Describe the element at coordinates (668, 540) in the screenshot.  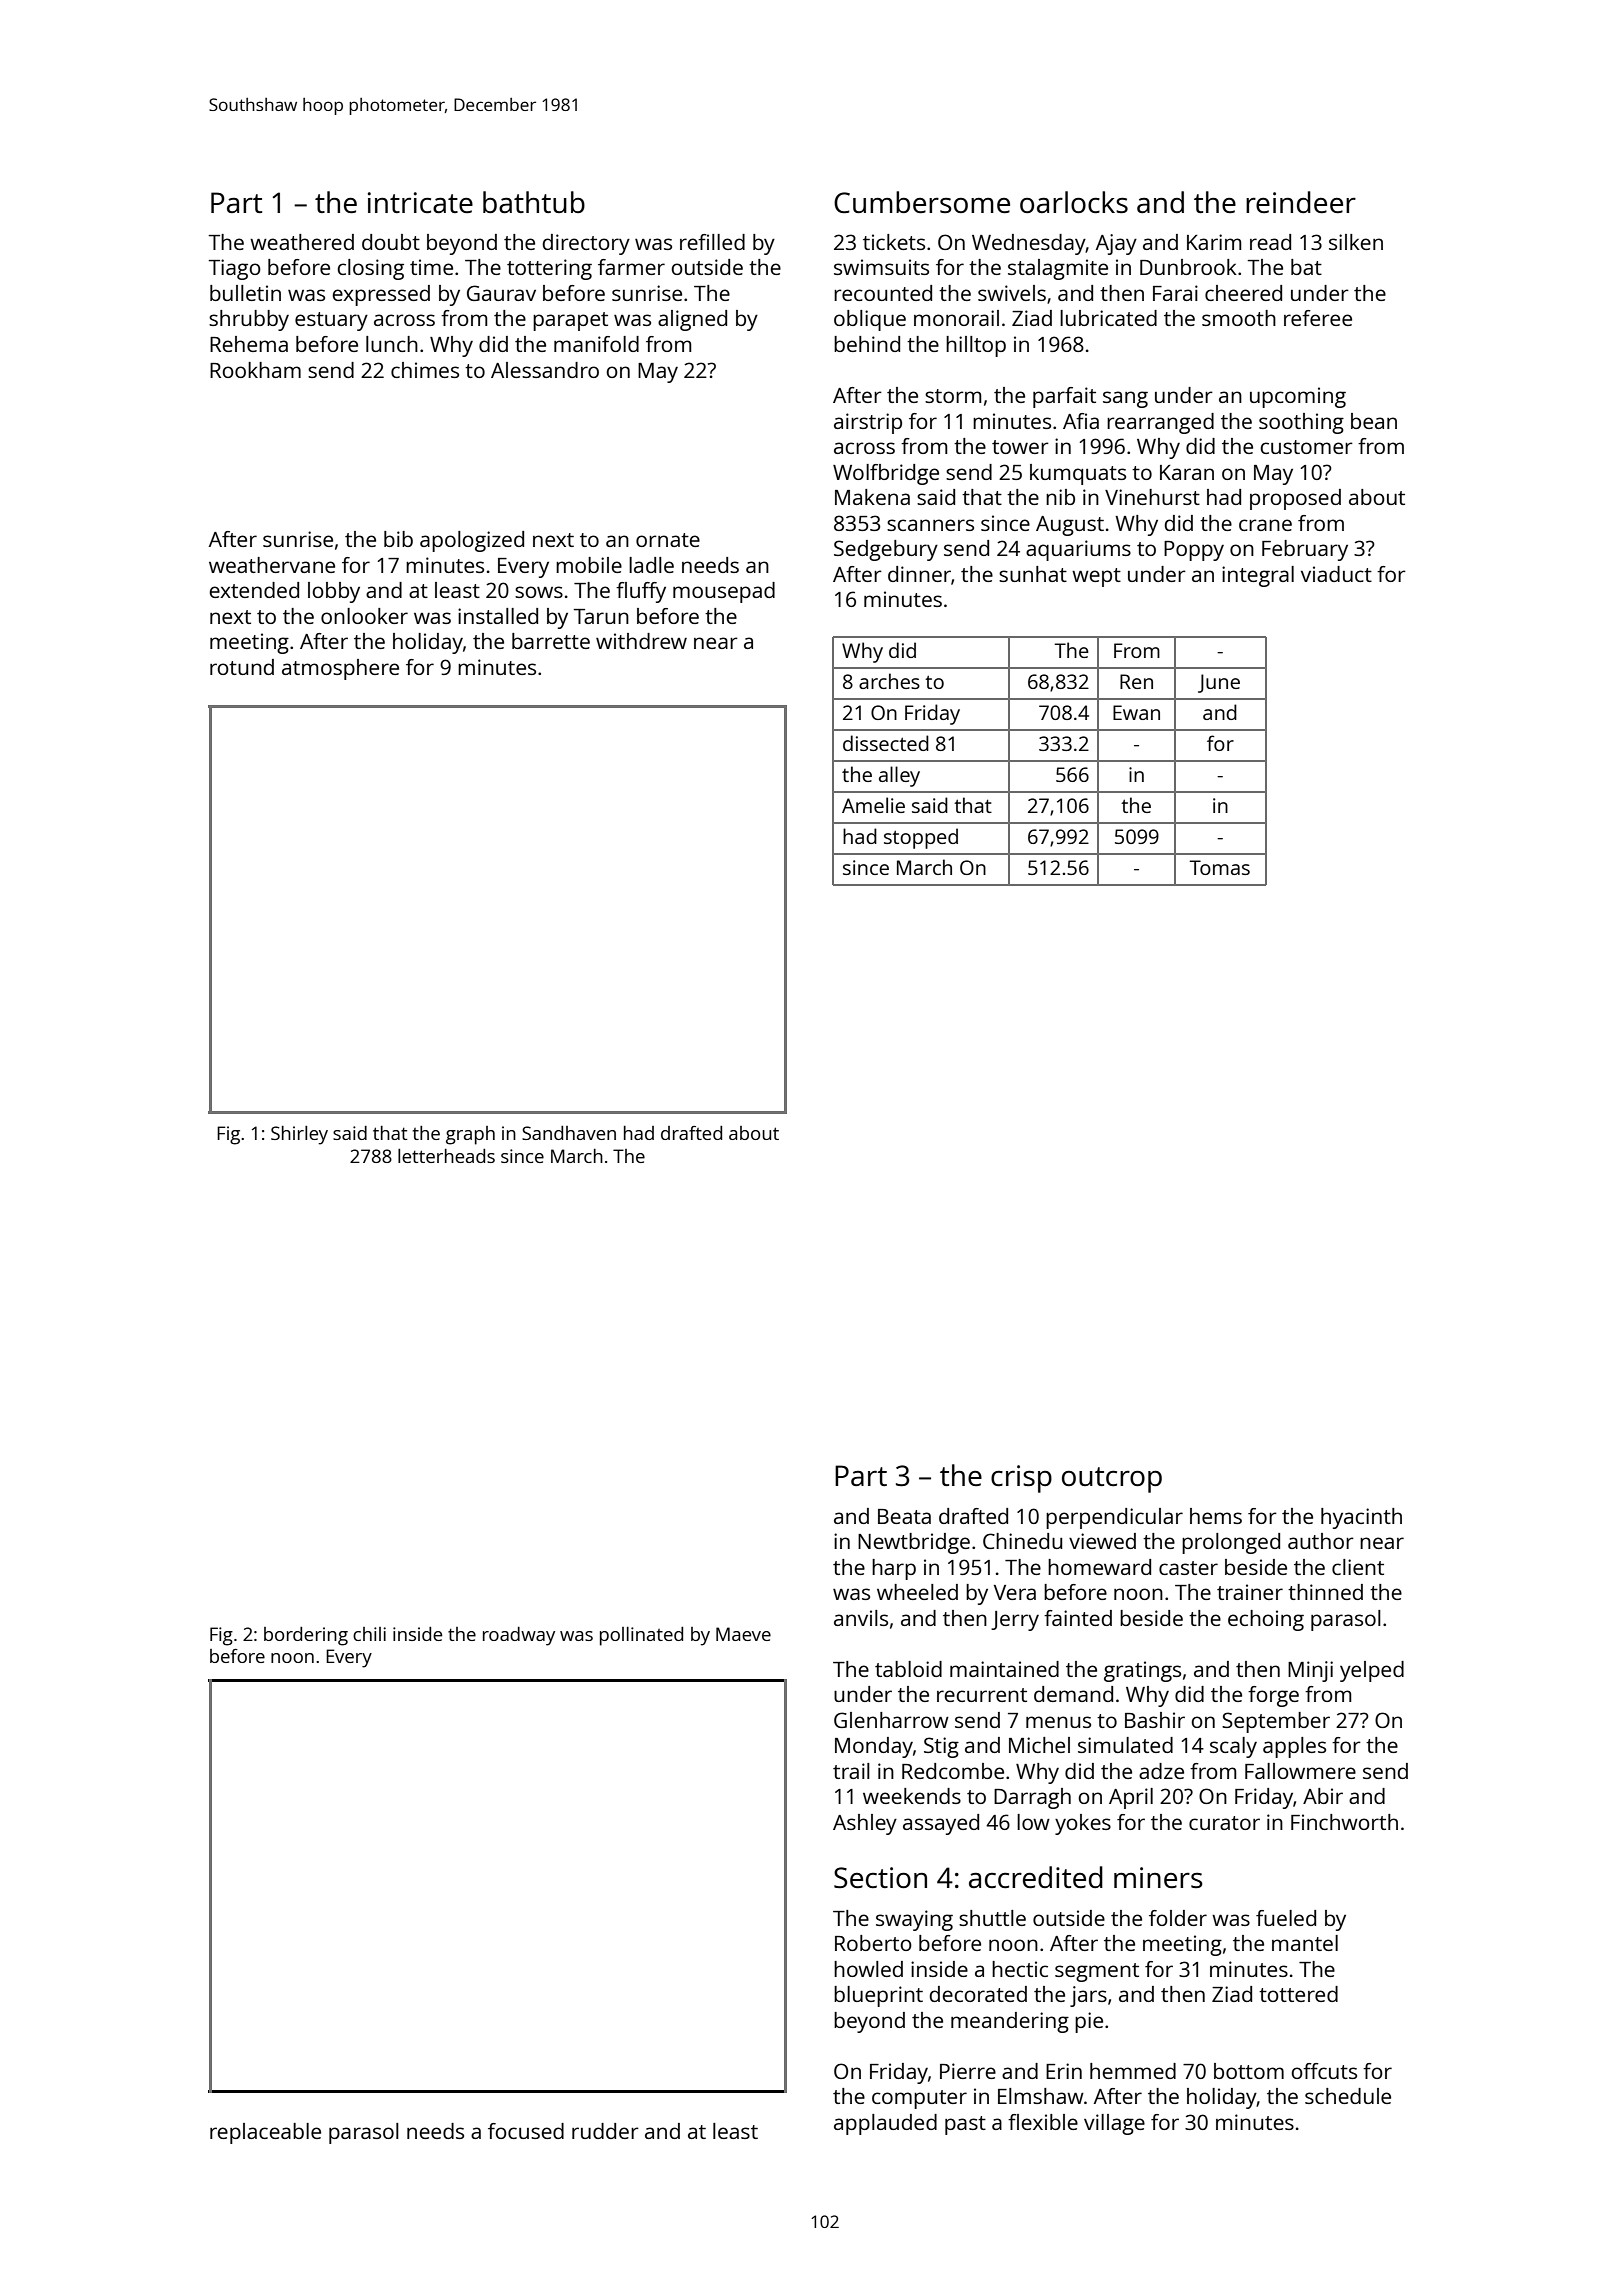
I see `ornate` at that location.
